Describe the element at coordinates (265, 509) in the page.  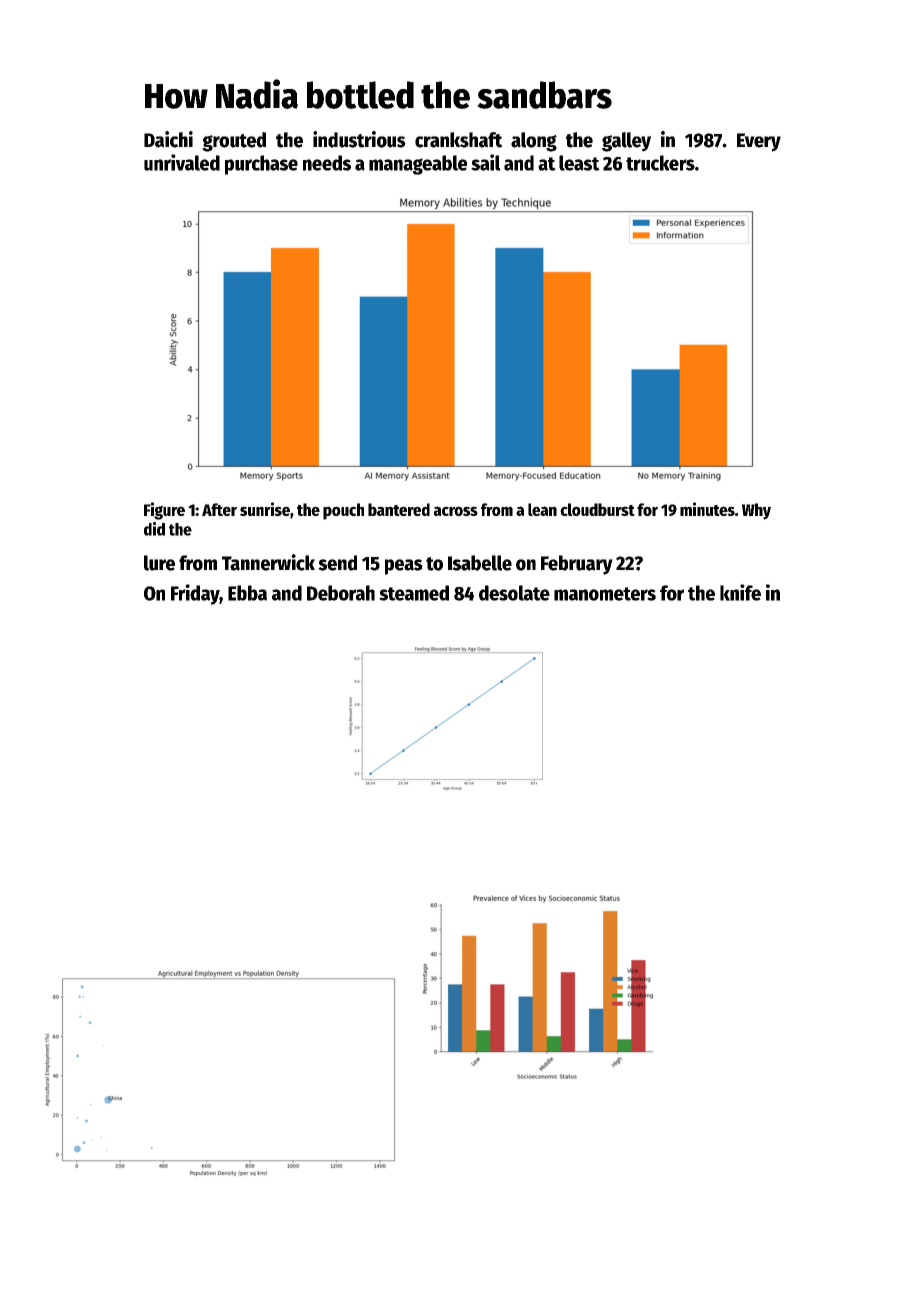
I see `sunrise` at that location.
